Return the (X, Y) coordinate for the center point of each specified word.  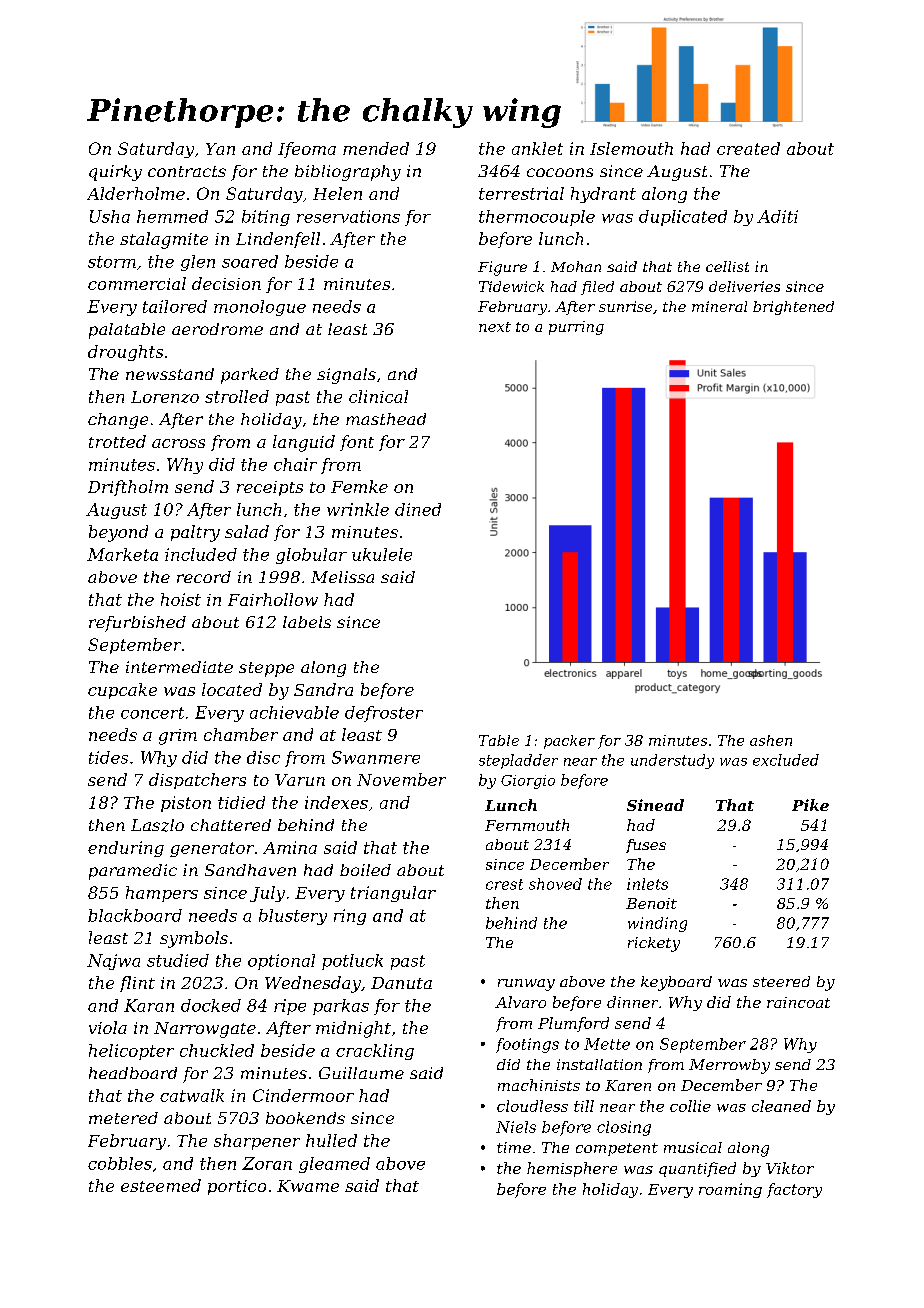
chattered (231, 825)
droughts (125, 353)
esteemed (161, 1185)
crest (504, 884)
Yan (220, 149)
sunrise (625, 306)
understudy (672, 761)
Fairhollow (273, 599)
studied (178, 960)
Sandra (323, 689)
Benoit (651, 903)
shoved (555, 884)
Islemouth (631, 148)
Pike (810, 805)
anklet (537, 148)
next (495, 327)
